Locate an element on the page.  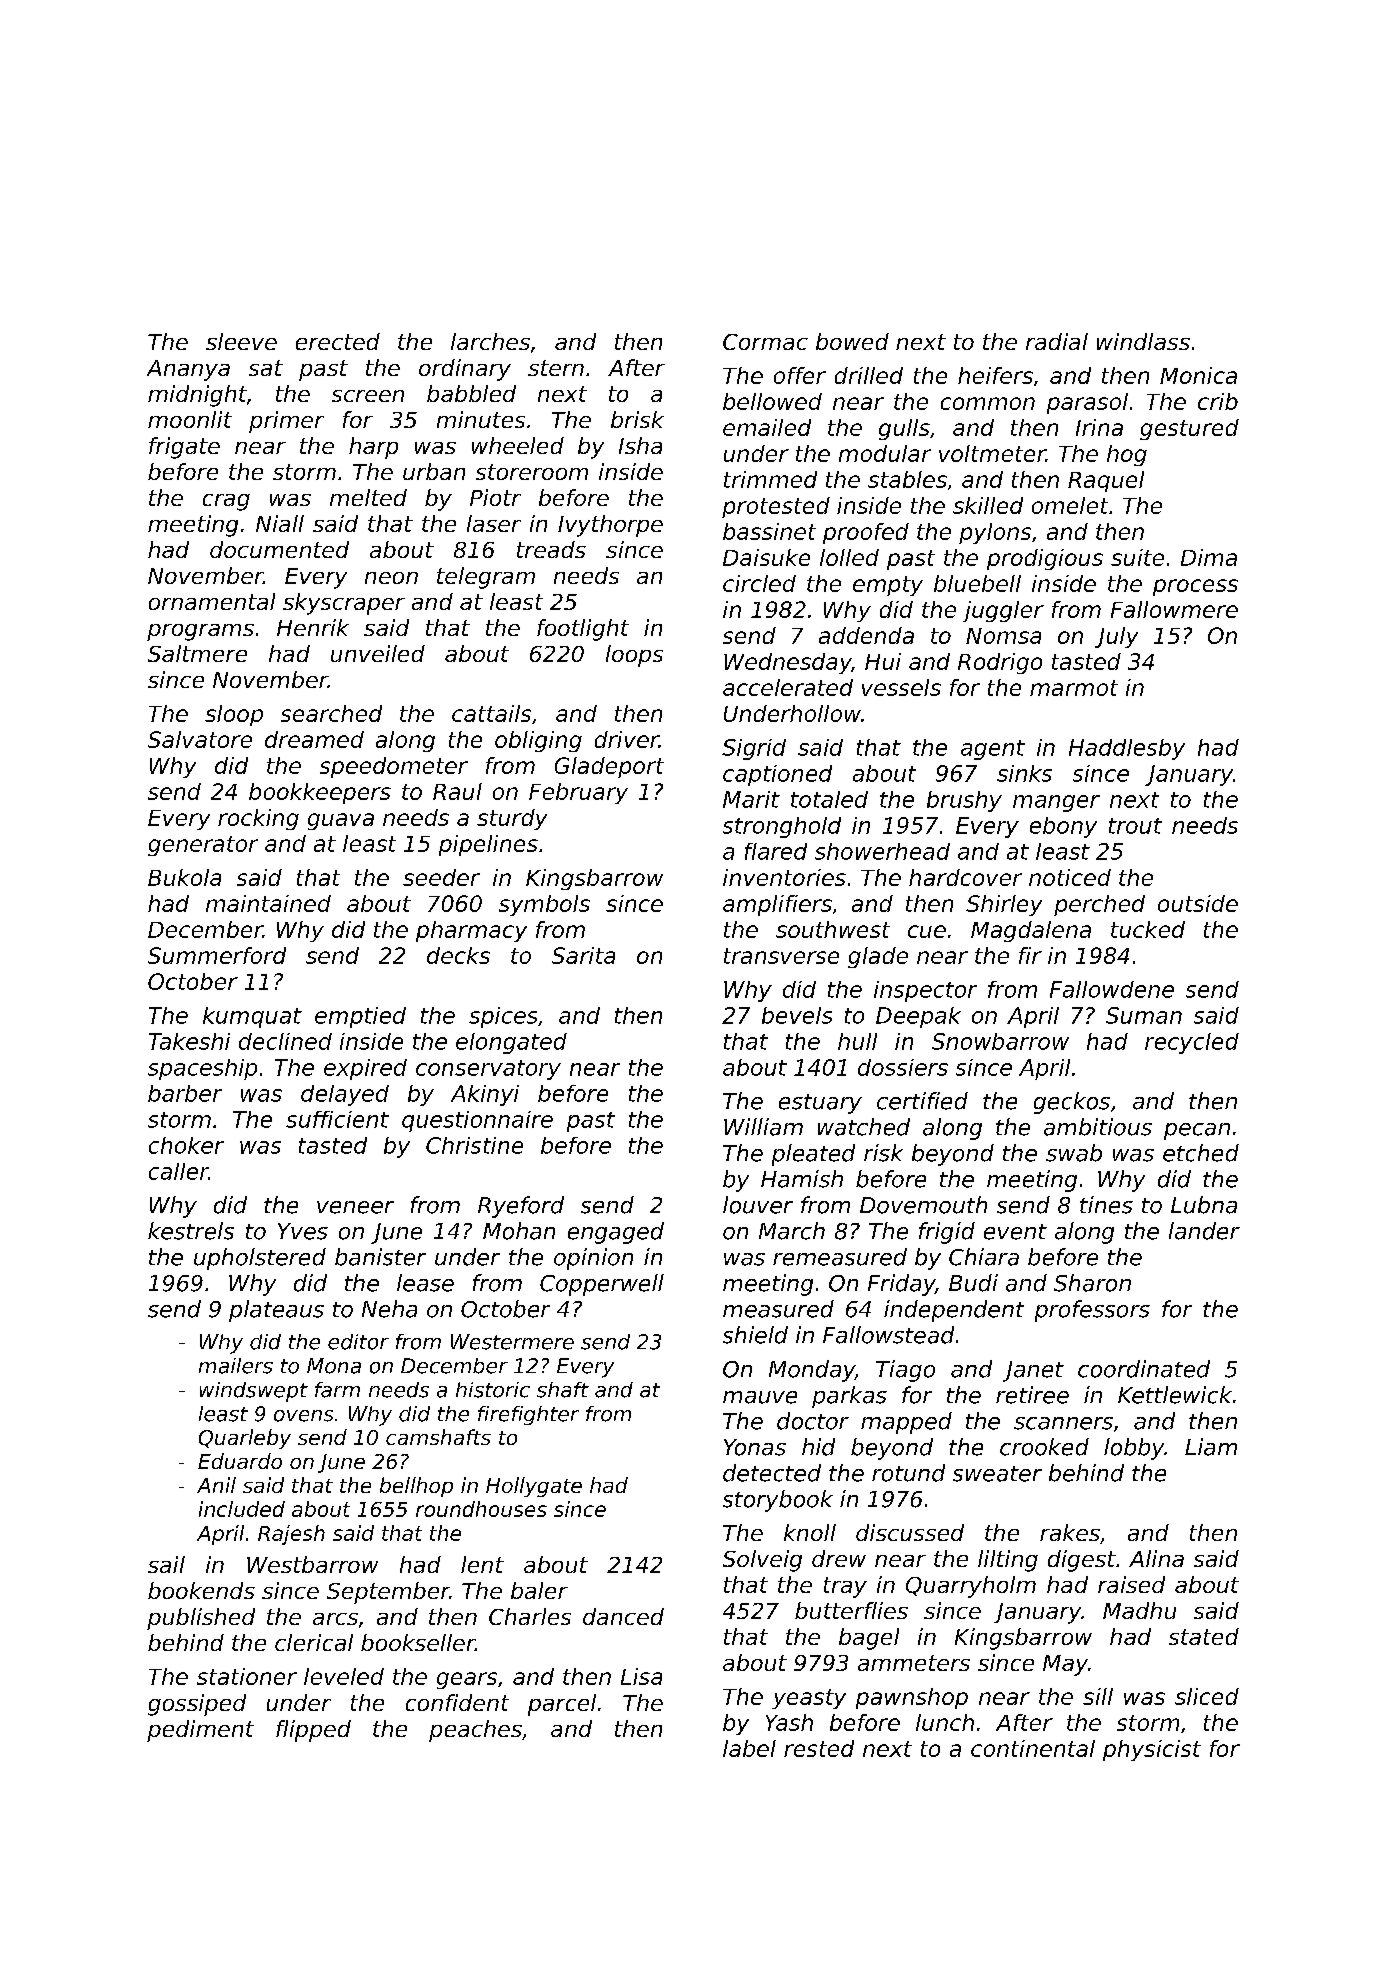
rested is located at coordinates (819, 1748).
